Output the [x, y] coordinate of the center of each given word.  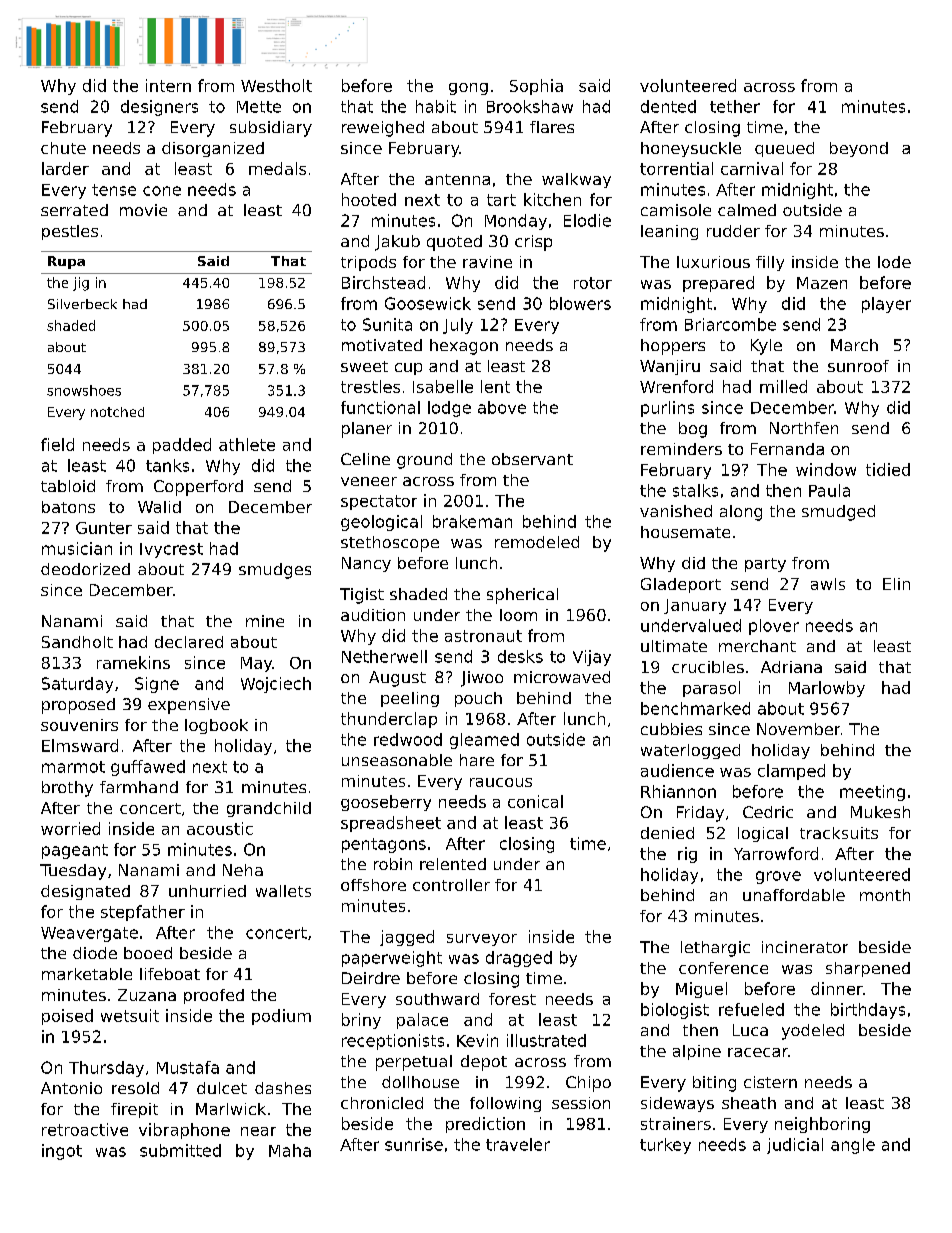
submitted [180, 1150]
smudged [838, 513]
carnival [752, 168]
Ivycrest [171, 550]
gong [468, 89]
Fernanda [787, 449]
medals [277, 168]
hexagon [464, 347]
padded [182, 446]
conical [535, 801]
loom [518, 615]
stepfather [143, 913]
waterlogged [690, 751]
